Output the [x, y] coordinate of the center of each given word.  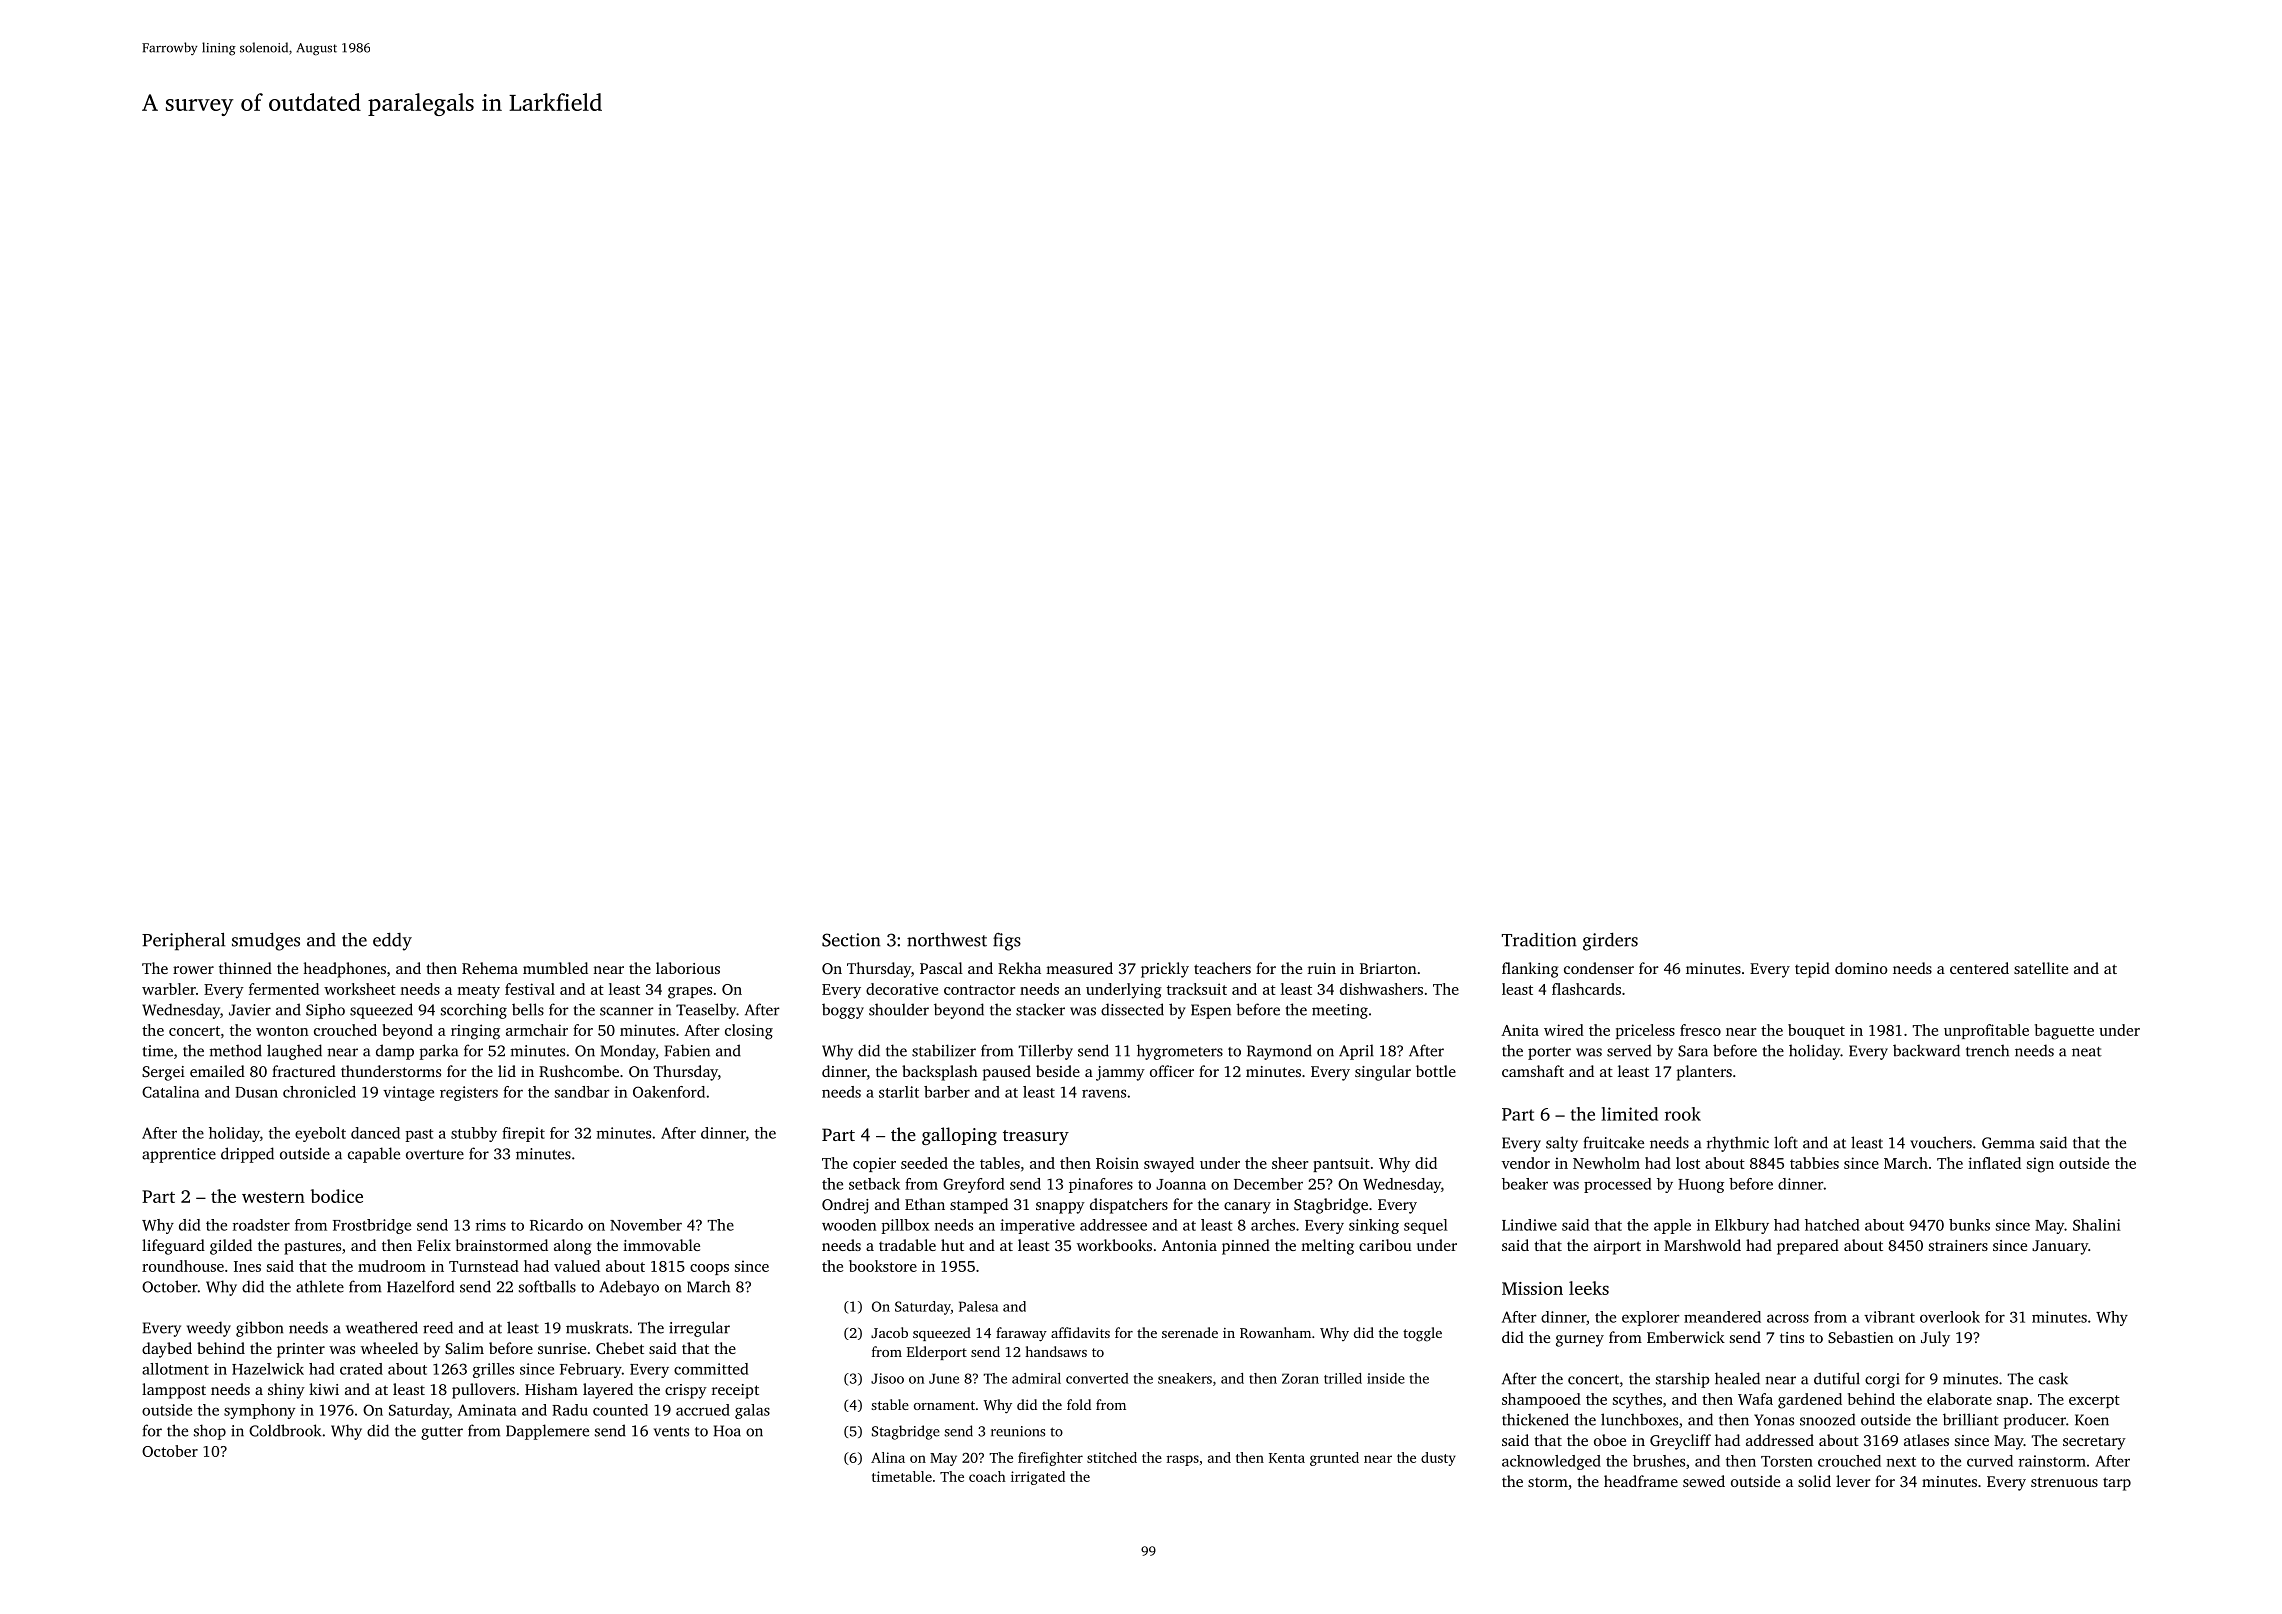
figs [1007, 942]
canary [1247, 1208]
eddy [392, 942]
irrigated [1038, 1478]
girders [1610, 942]
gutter [442, 1433]
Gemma [2008, 1143]
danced [375, 1133]
